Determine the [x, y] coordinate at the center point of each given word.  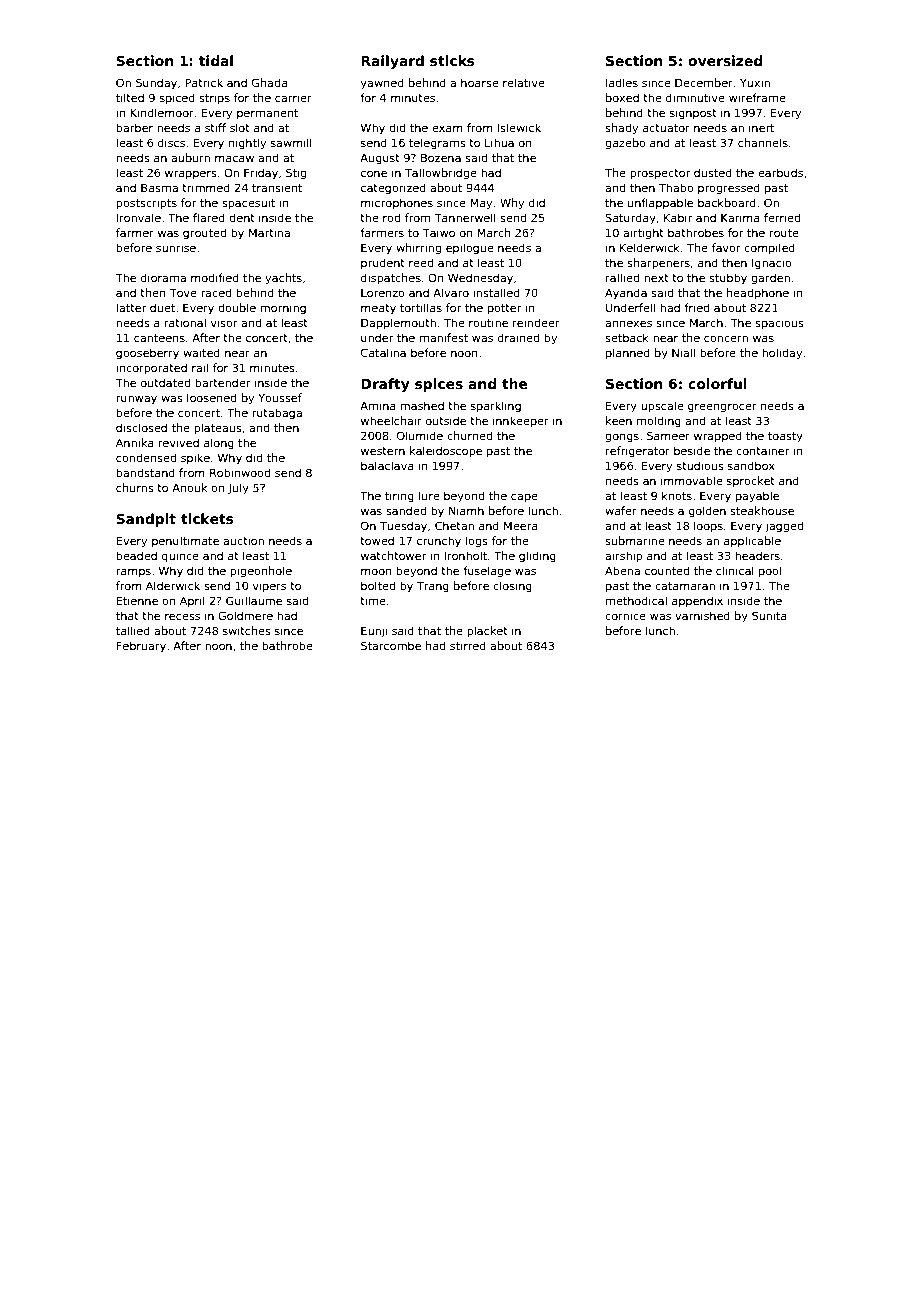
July [238, 488]
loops [708, 526]
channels [763, 142]
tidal [216, 60]
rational [185, 322]
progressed [729, 189]
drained [518, 337]
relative [524, 82]
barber [134, 127]
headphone [758, 293]
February [141, 647]
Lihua [499, 142]
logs [477, 542]
